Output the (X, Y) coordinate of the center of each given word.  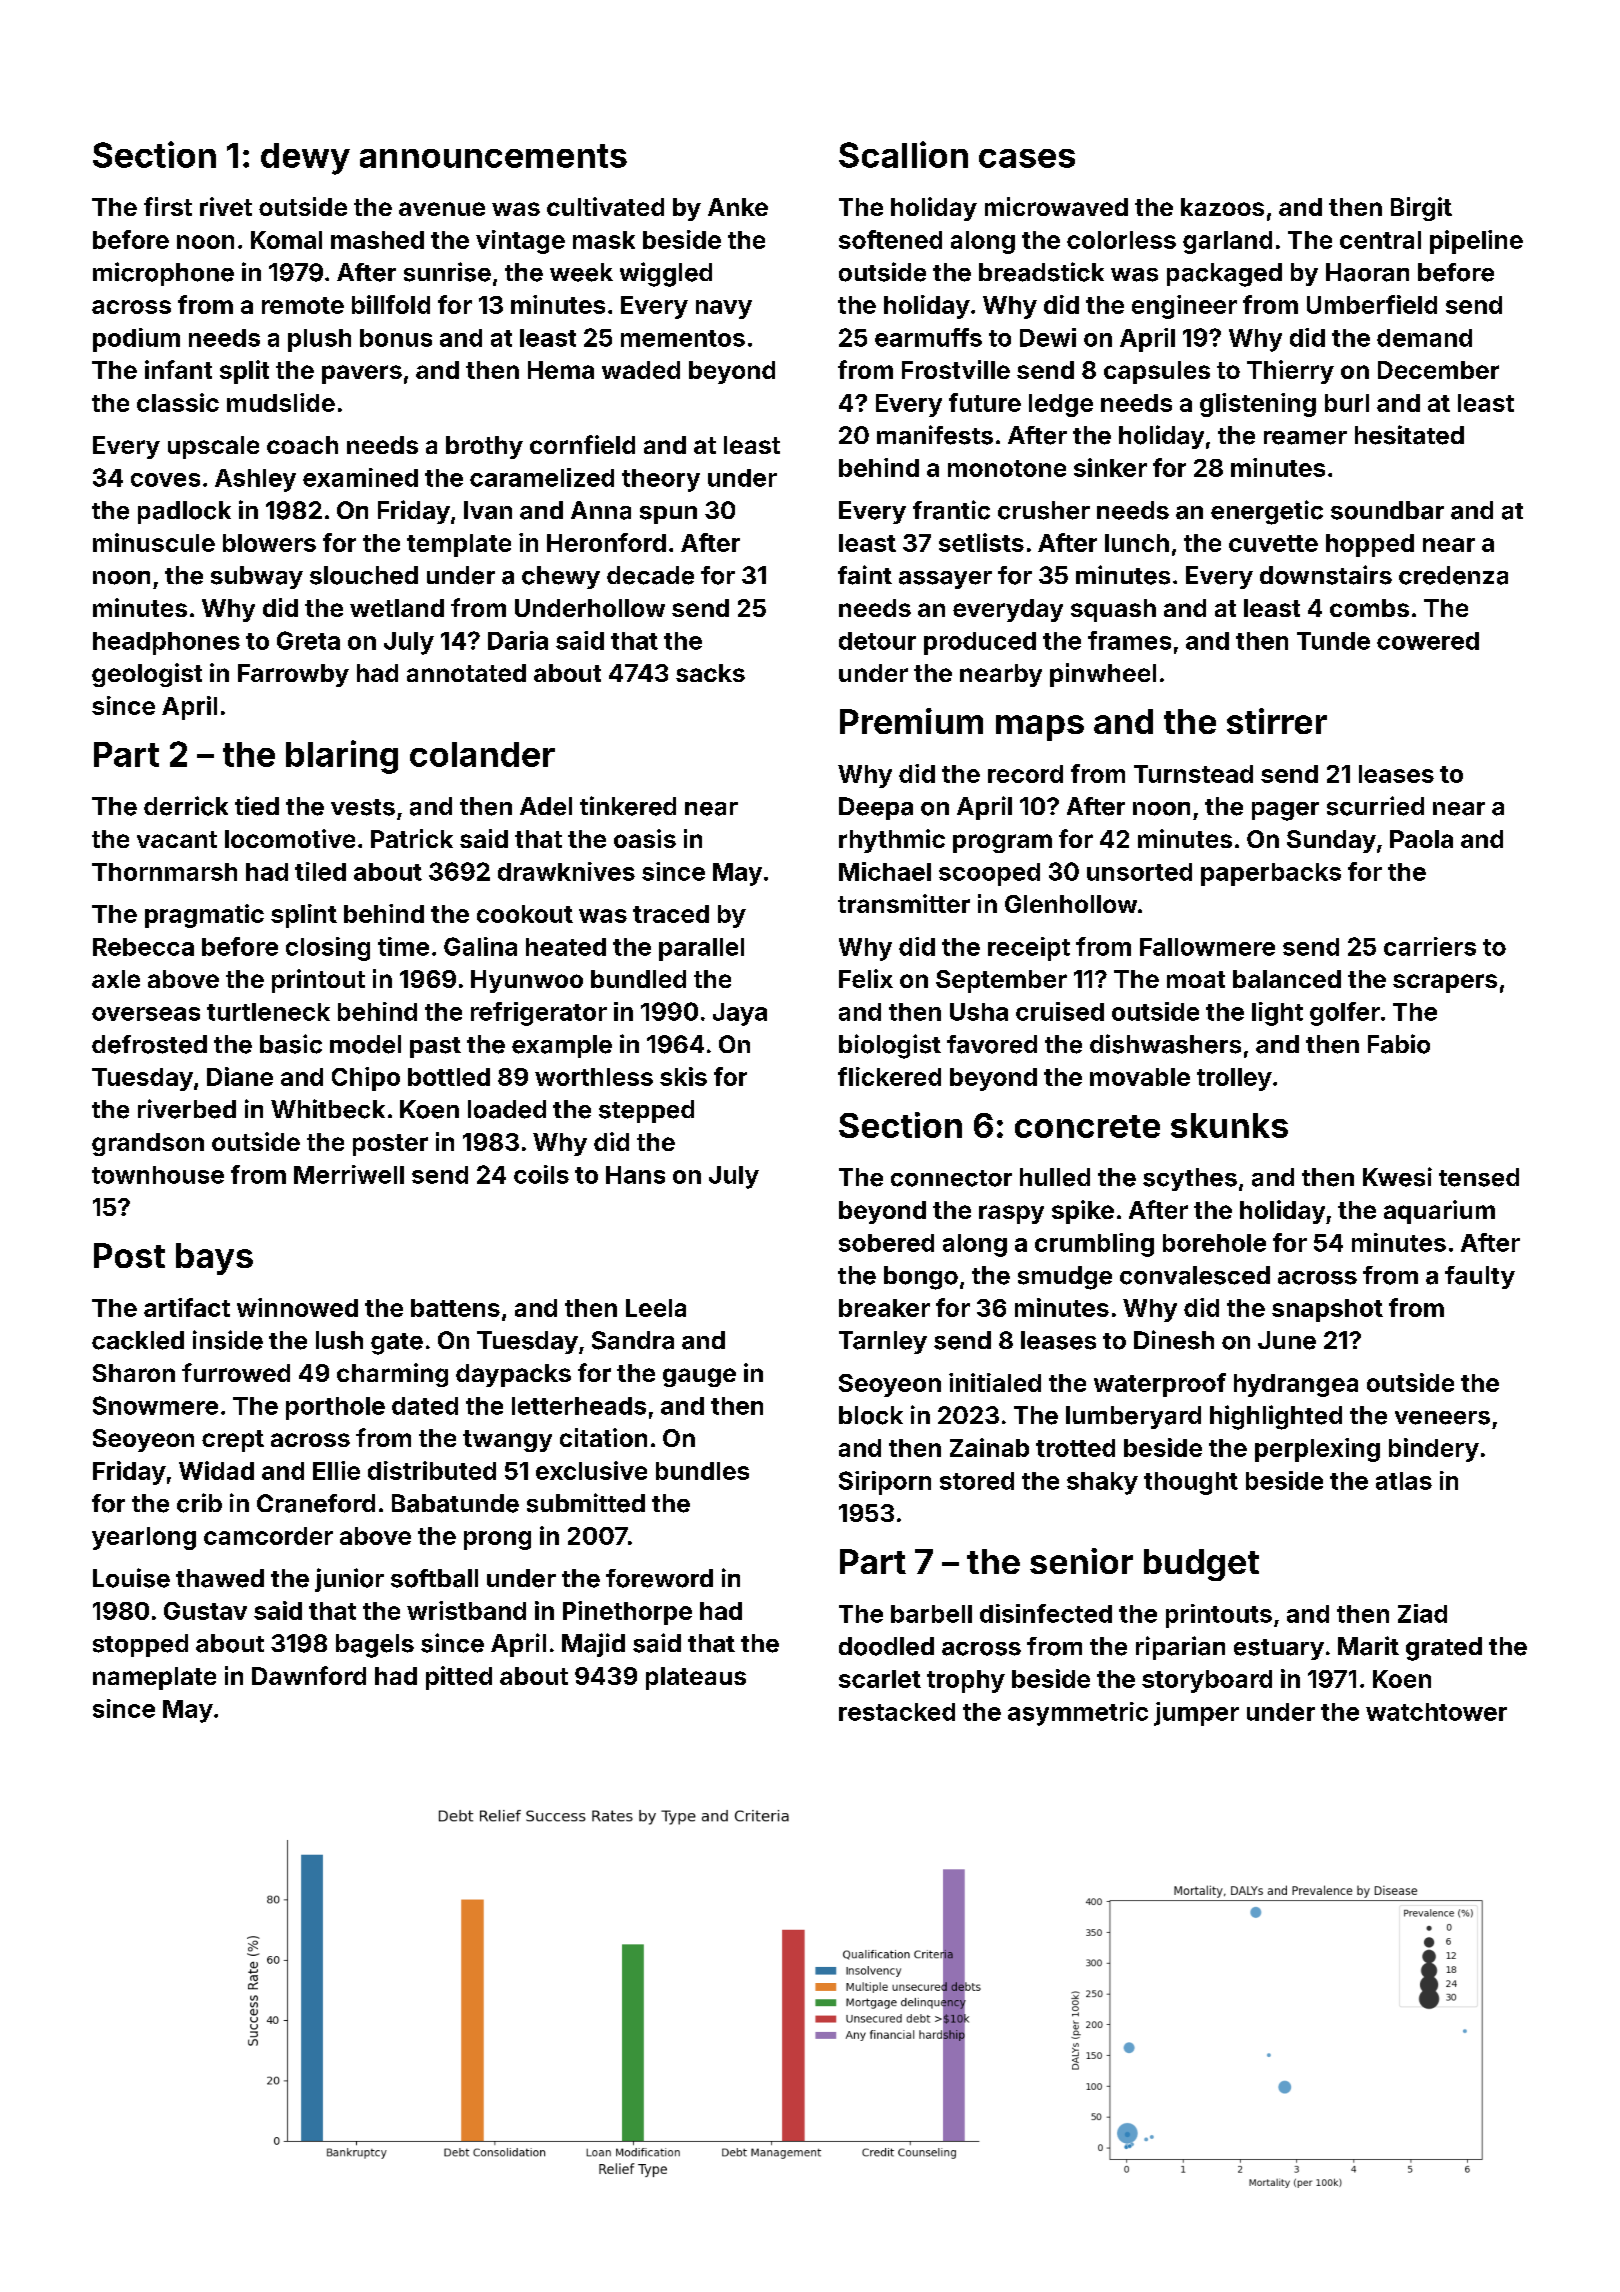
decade (650, 575)
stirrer (1277, 721)
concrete (1087, 1126)
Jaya (740, 1014)
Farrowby (293, 675)
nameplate (154, 1678)
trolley (1234, 1079)
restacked (897, 1712)
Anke (738, 207)
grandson (148, 1144)
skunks (1229, 1125)
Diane (240, 1076)
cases (1027, 158)
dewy (305, 159)
